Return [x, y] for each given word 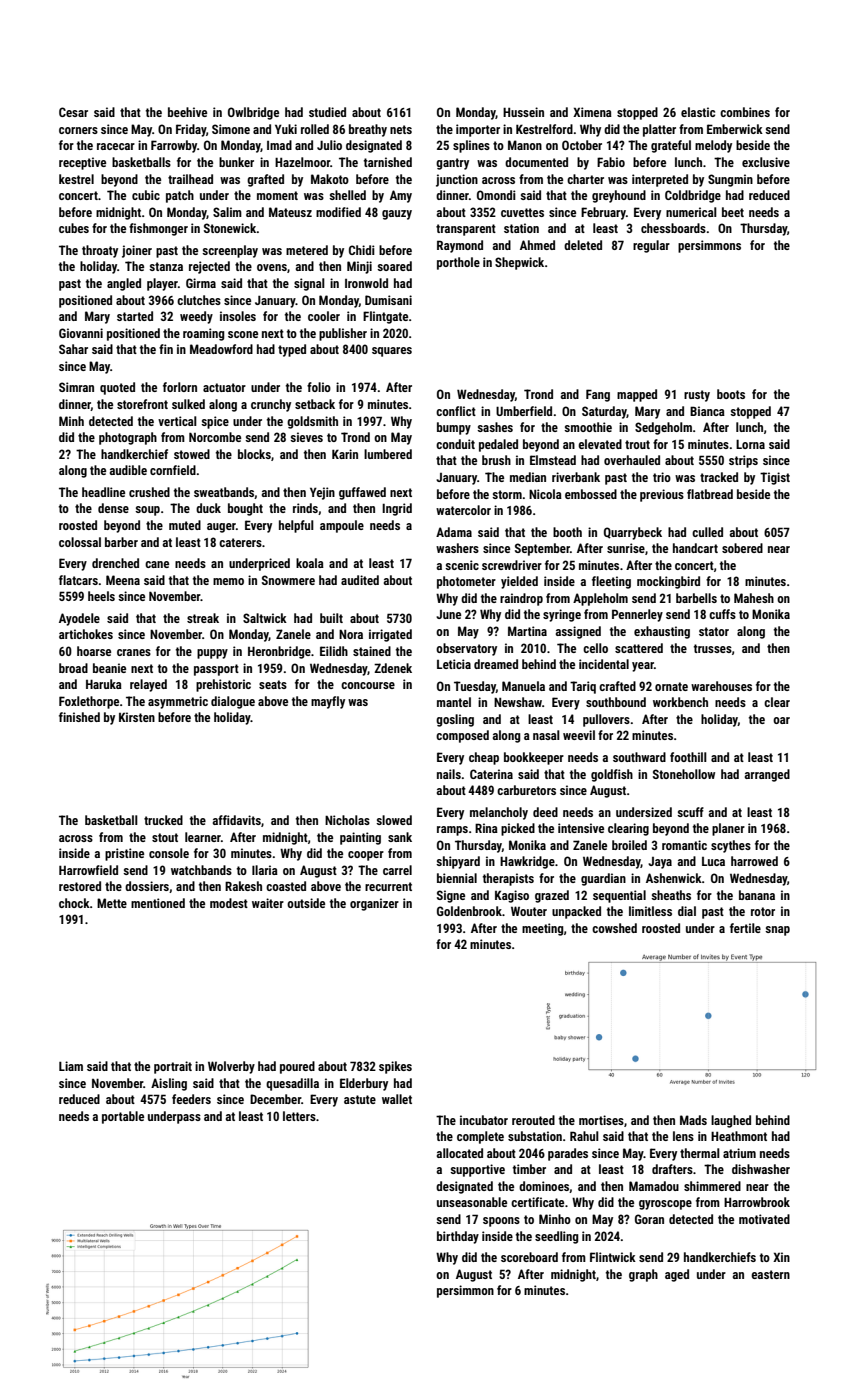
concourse [368, 685]
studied [327, 112]
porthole [458, 263]
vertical [177, 421]
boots [731, 394]
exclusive [766, 162]
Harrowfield [88, 870]
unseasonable [472, 1202]
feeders [191, 1099]
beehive [187, 112]
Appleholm [600, 599]
